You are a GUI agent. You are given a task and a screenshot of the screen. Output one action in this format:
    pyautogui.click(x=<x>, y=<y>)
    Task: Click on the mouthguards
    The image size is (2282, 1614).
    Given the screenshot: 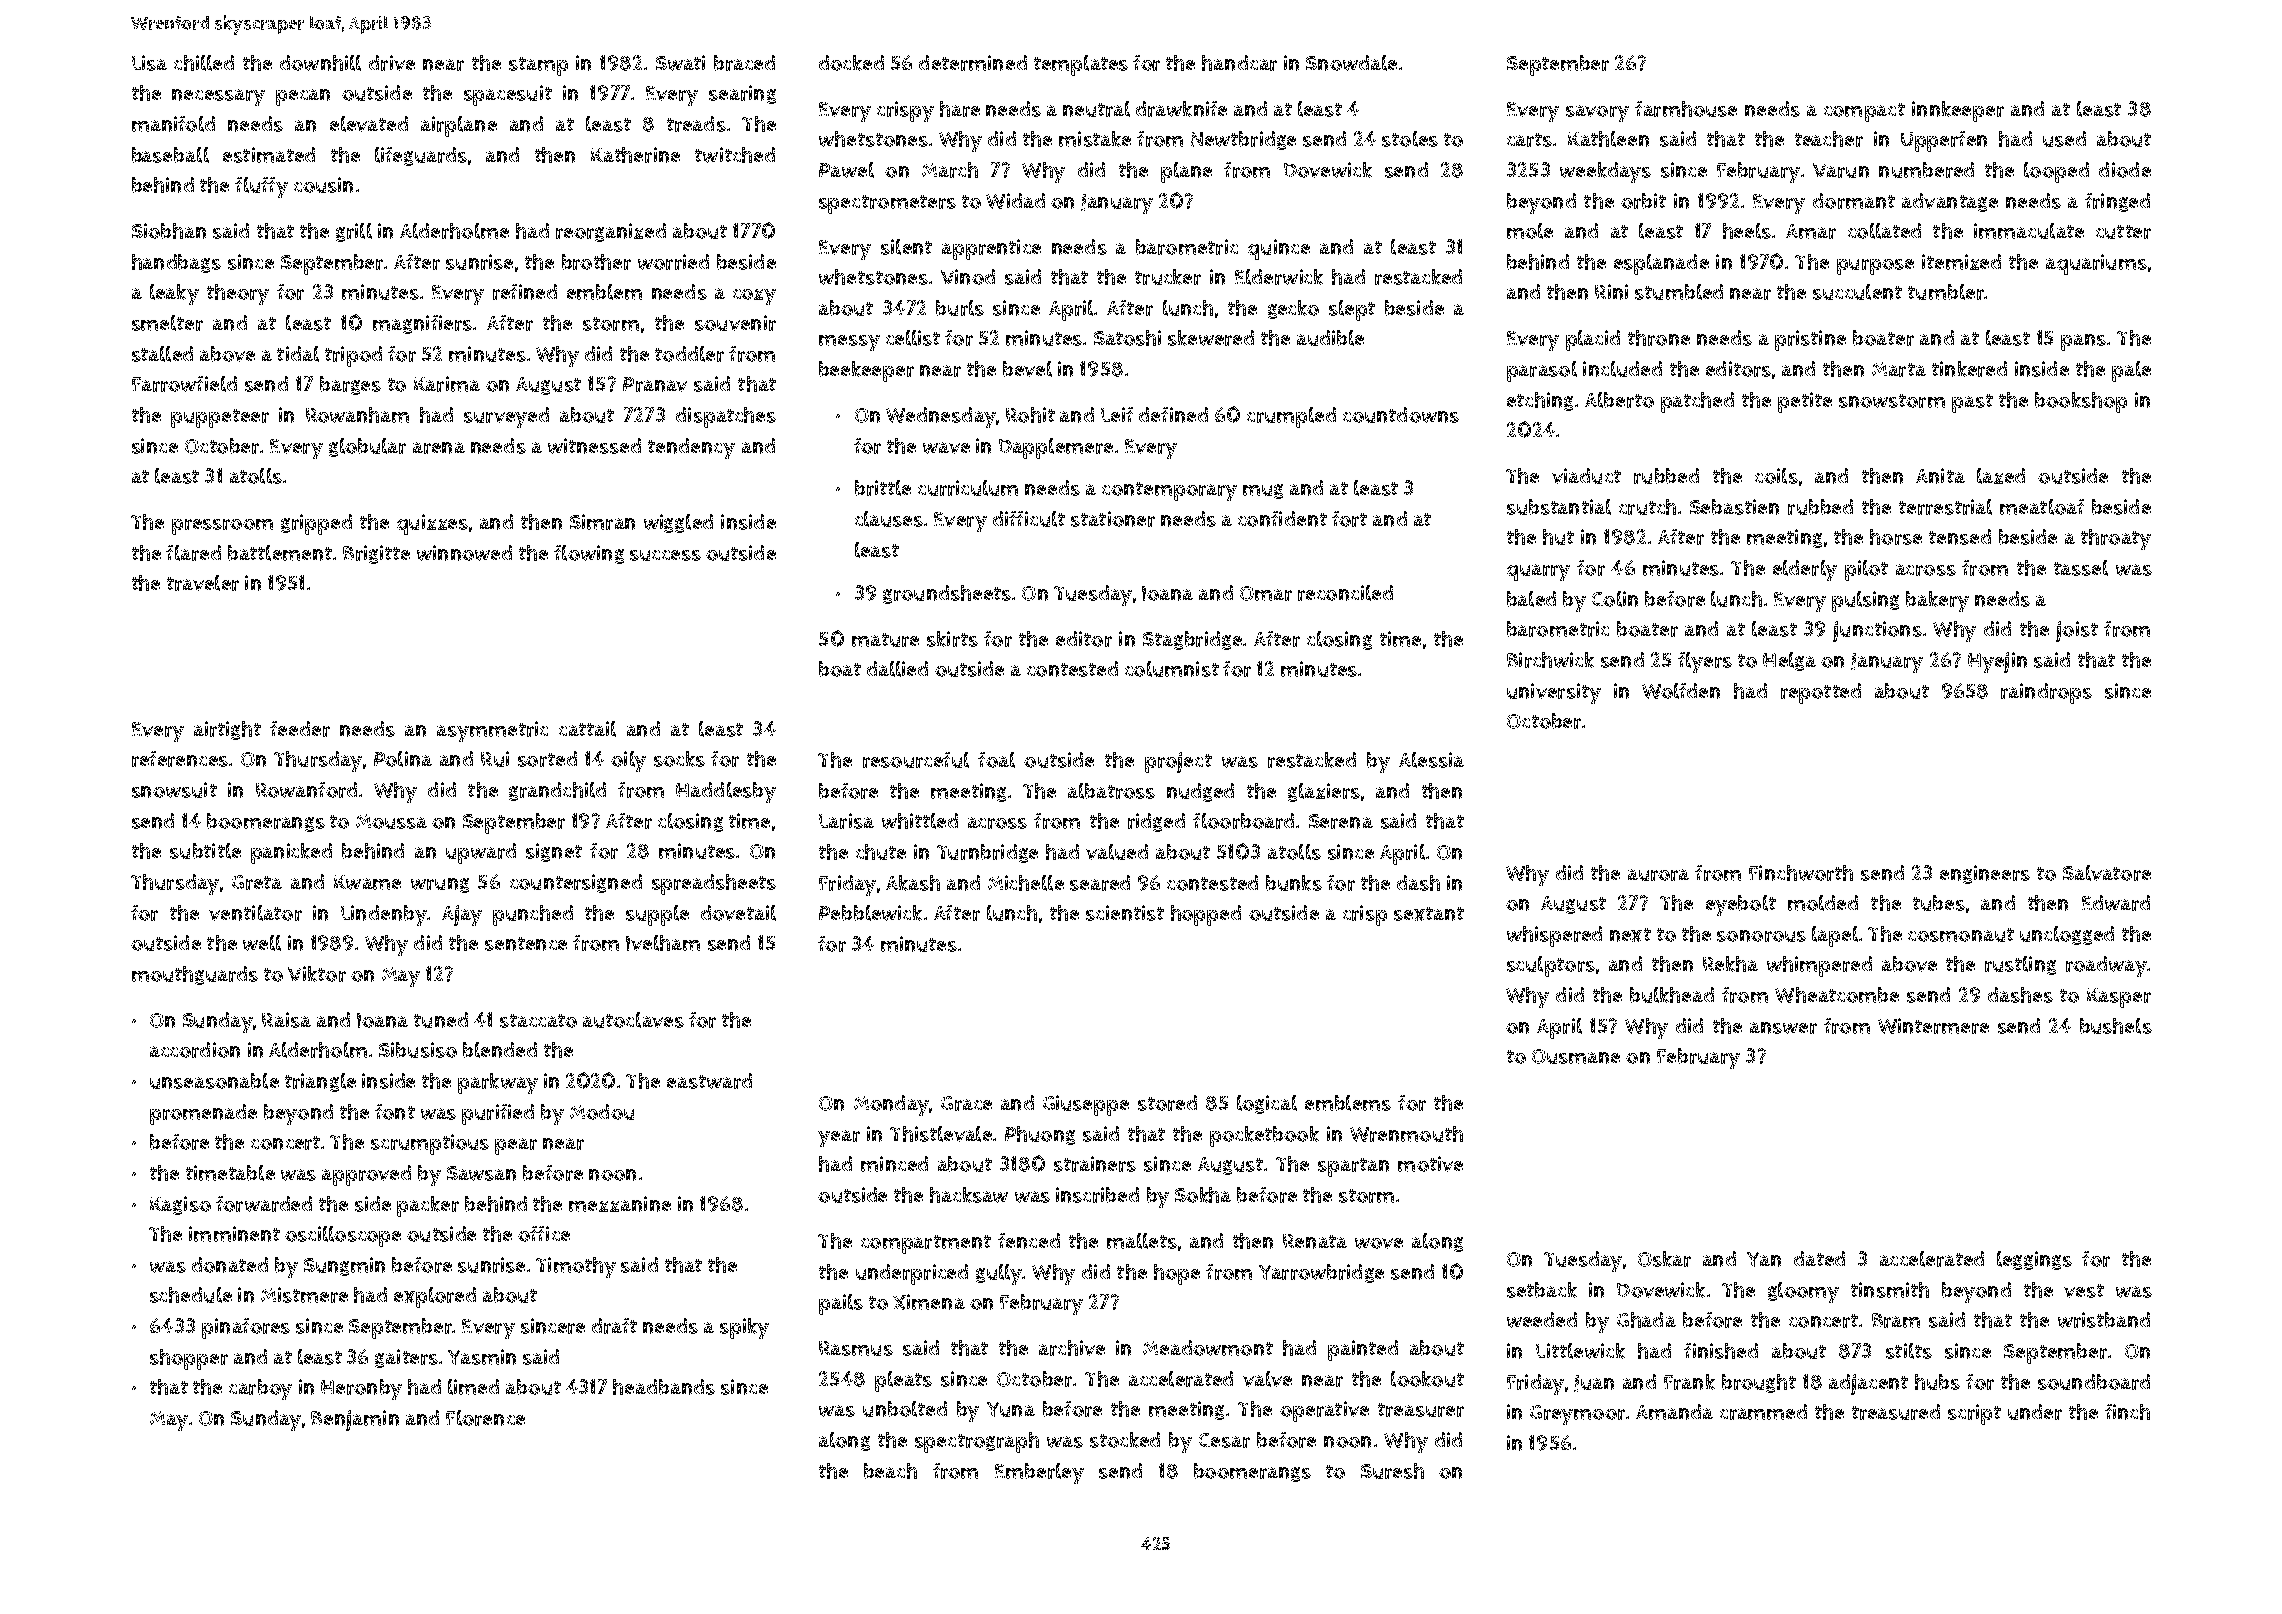 What is the action you would take?
    pyautogui.click(x=195, y=975)
